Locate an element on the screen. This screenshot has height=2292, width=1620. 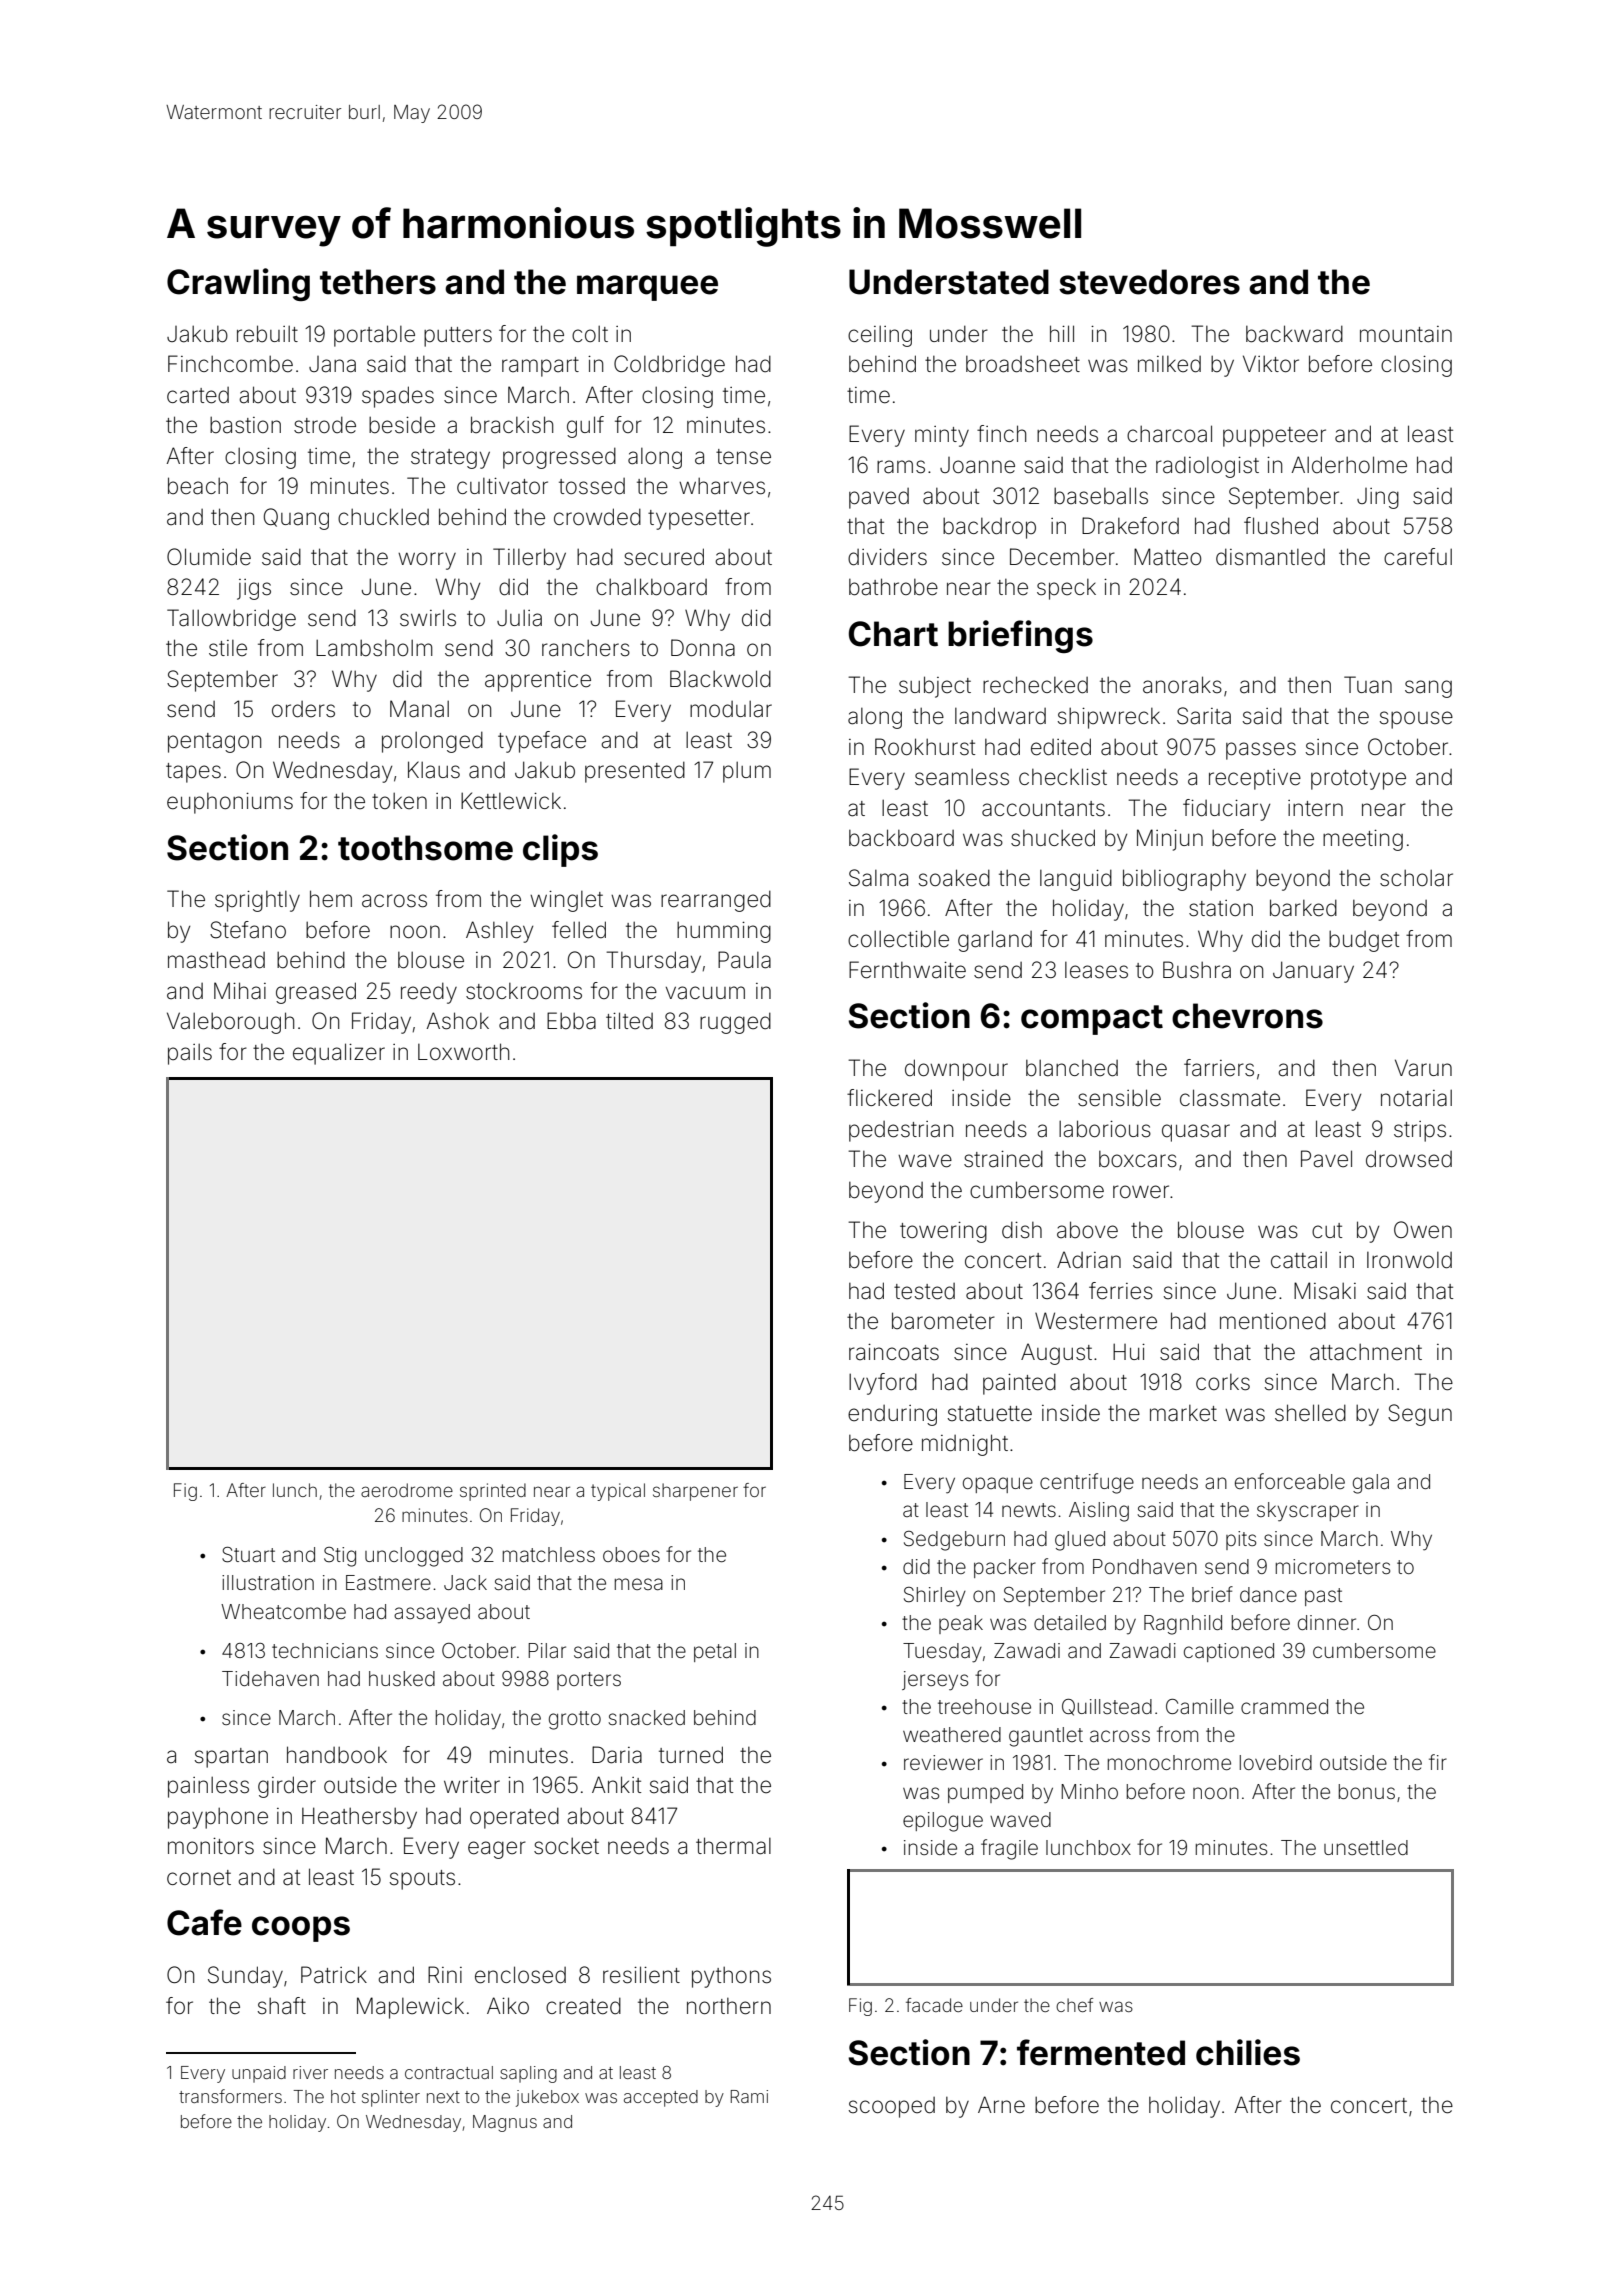
careful is located at coordinates (1418, 557).
